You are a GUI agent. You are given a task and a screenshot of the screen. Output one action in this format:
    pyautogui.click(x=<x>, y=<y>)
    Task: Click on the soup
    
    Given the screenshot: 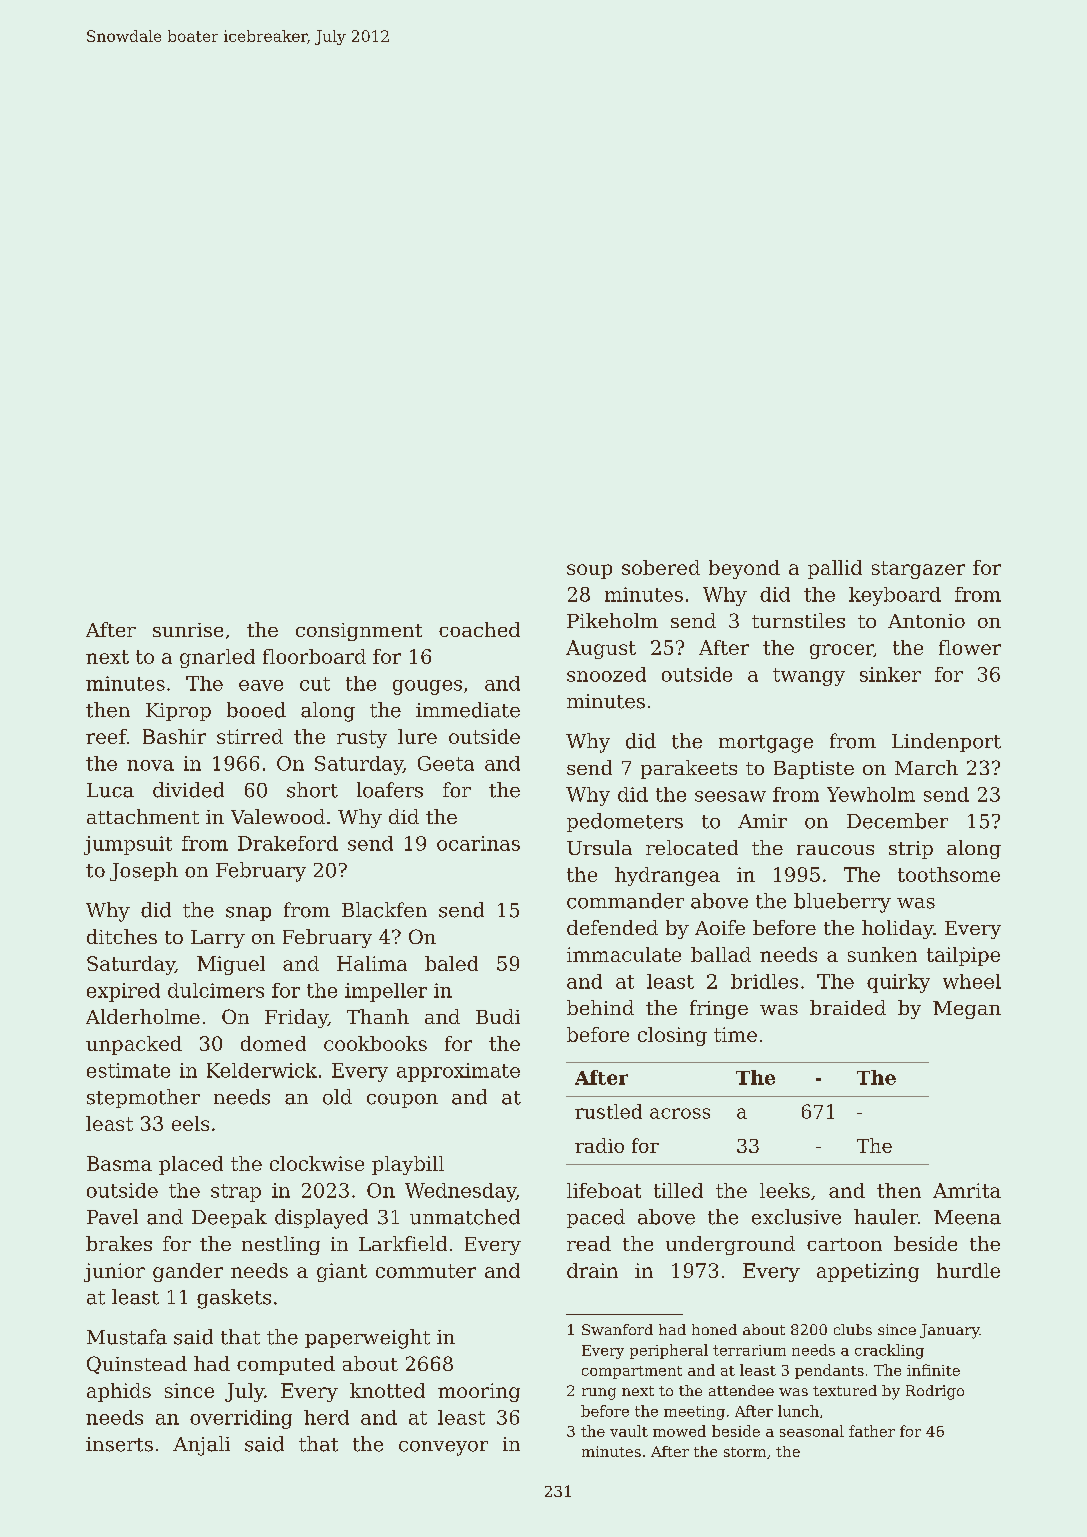 What is the action you would take?
    pyautogui.click(x=589, y=571)
